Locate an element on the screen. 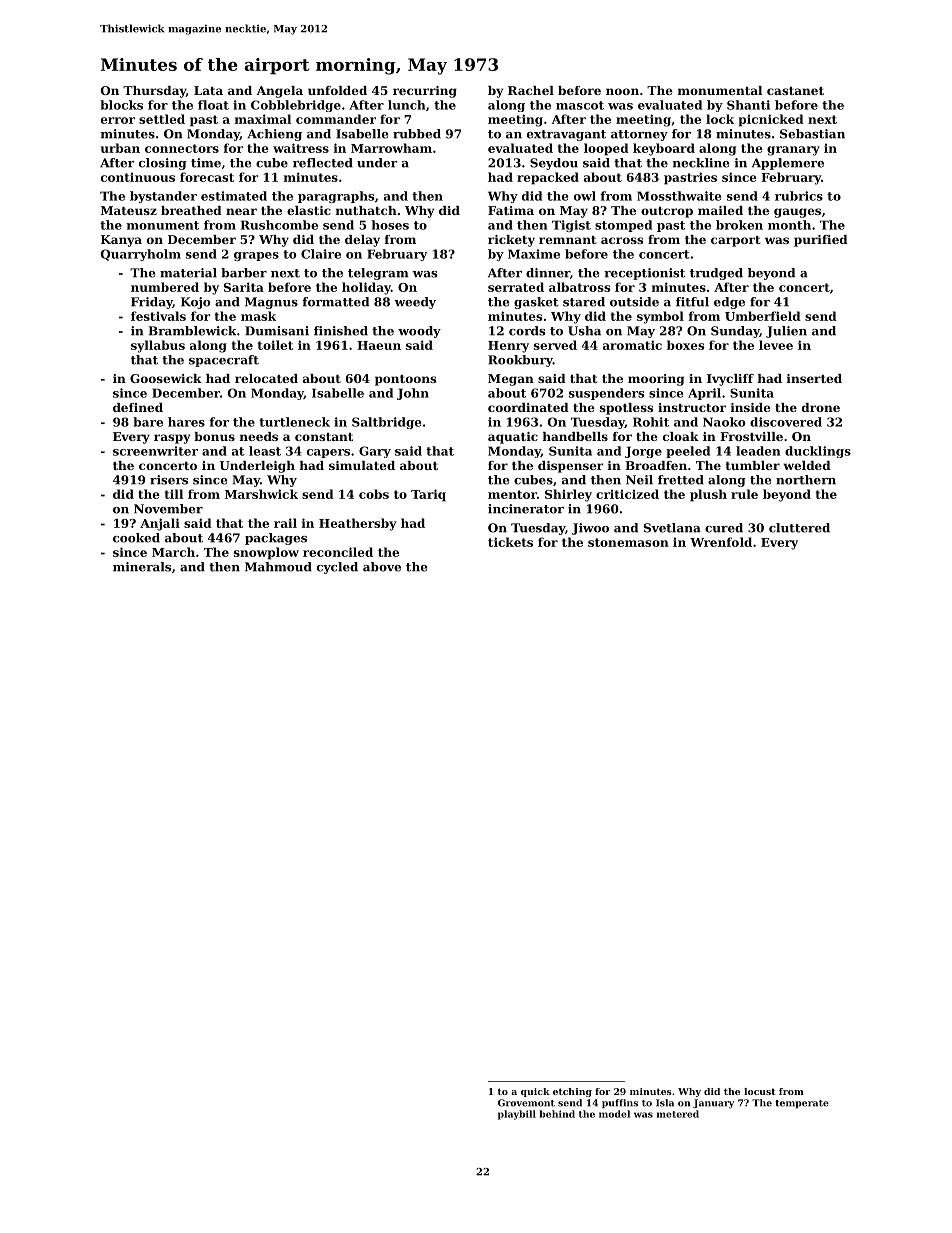 This screenshot has width=952, height=1233. Angela is located at coordinates (280, 92).
